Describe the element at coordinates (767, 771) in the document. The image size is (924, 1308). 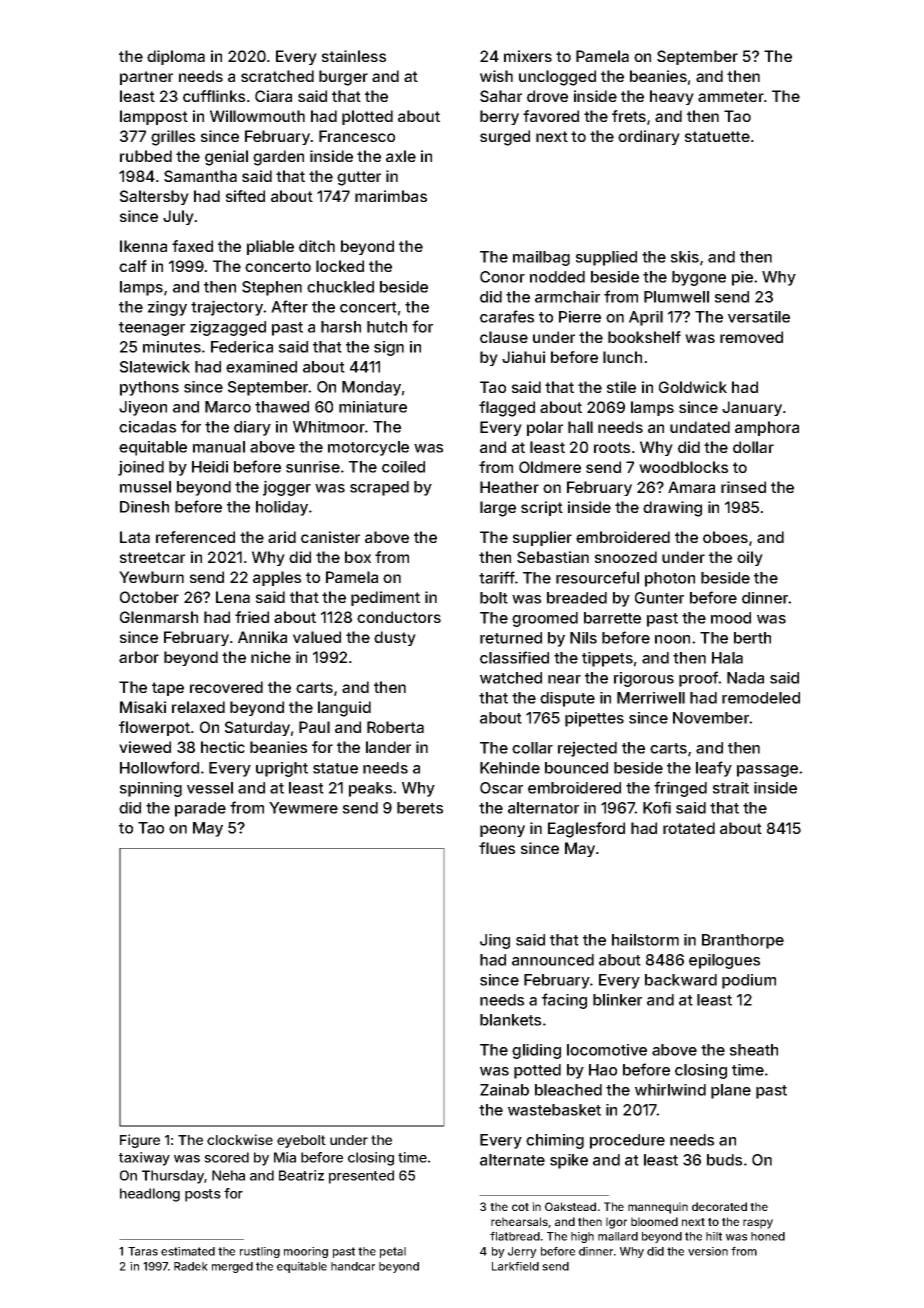
I see `passage` at that location.
